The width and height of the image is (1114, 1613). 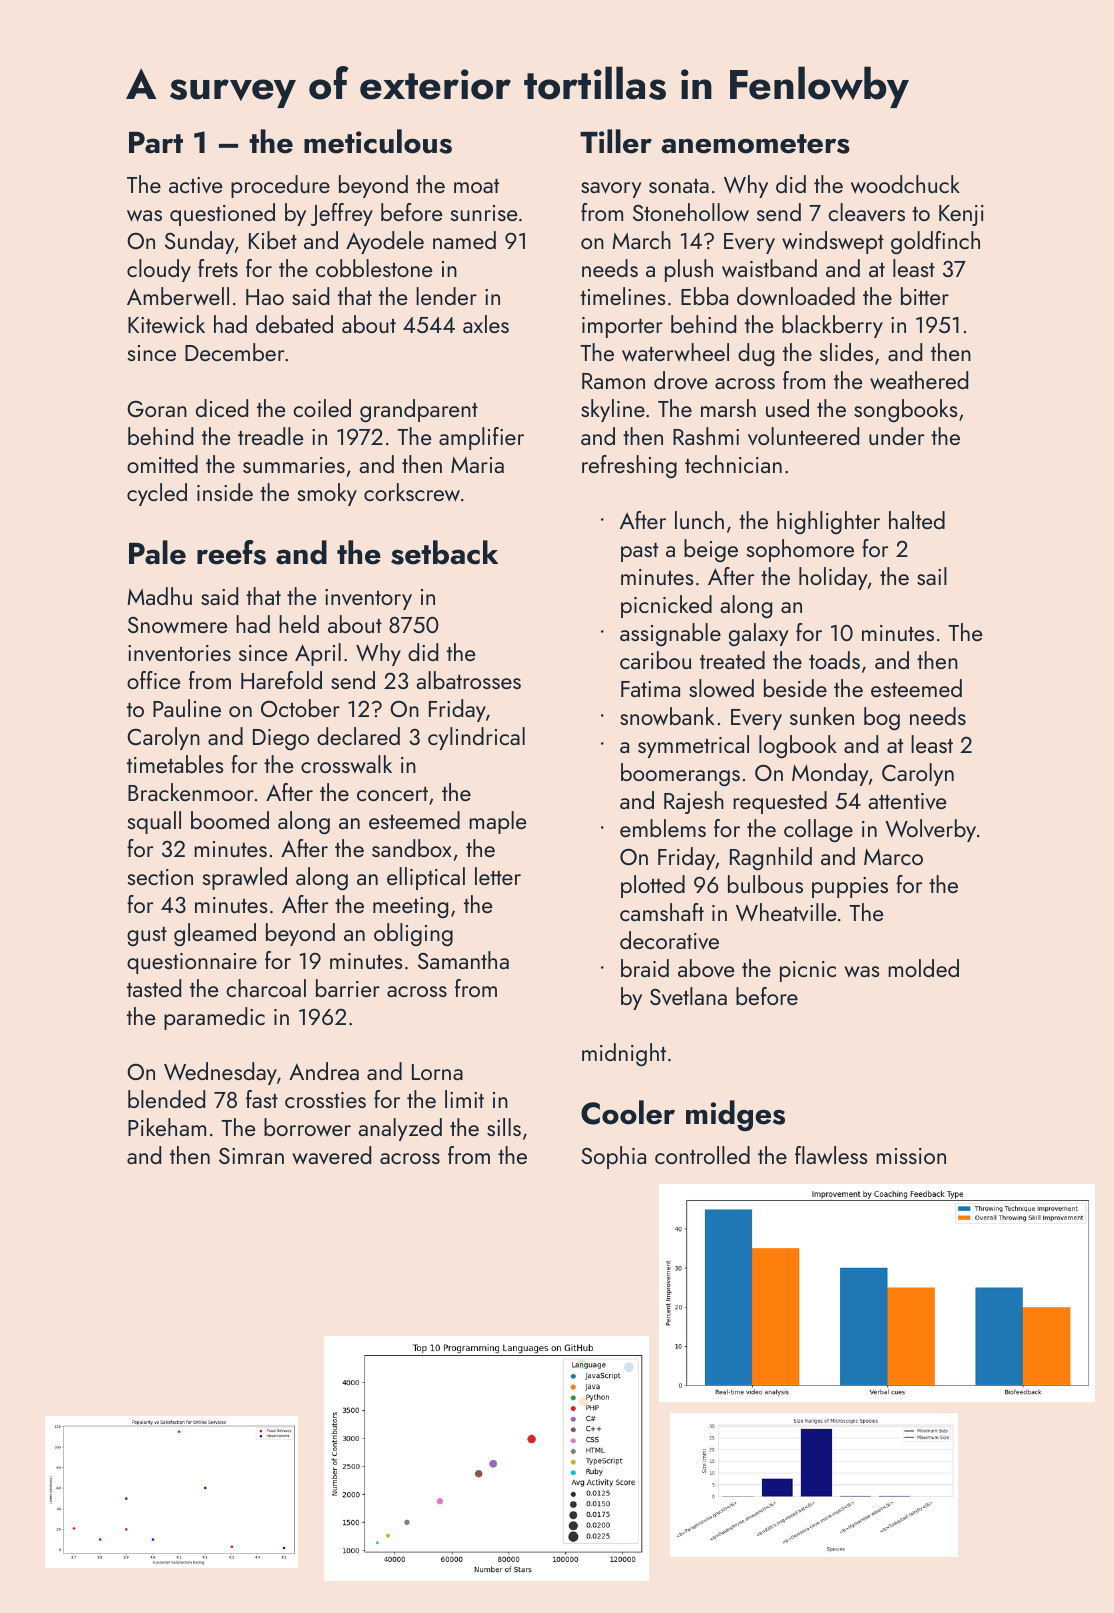 I want to click on sophomore, so click(x=800, y=550).
